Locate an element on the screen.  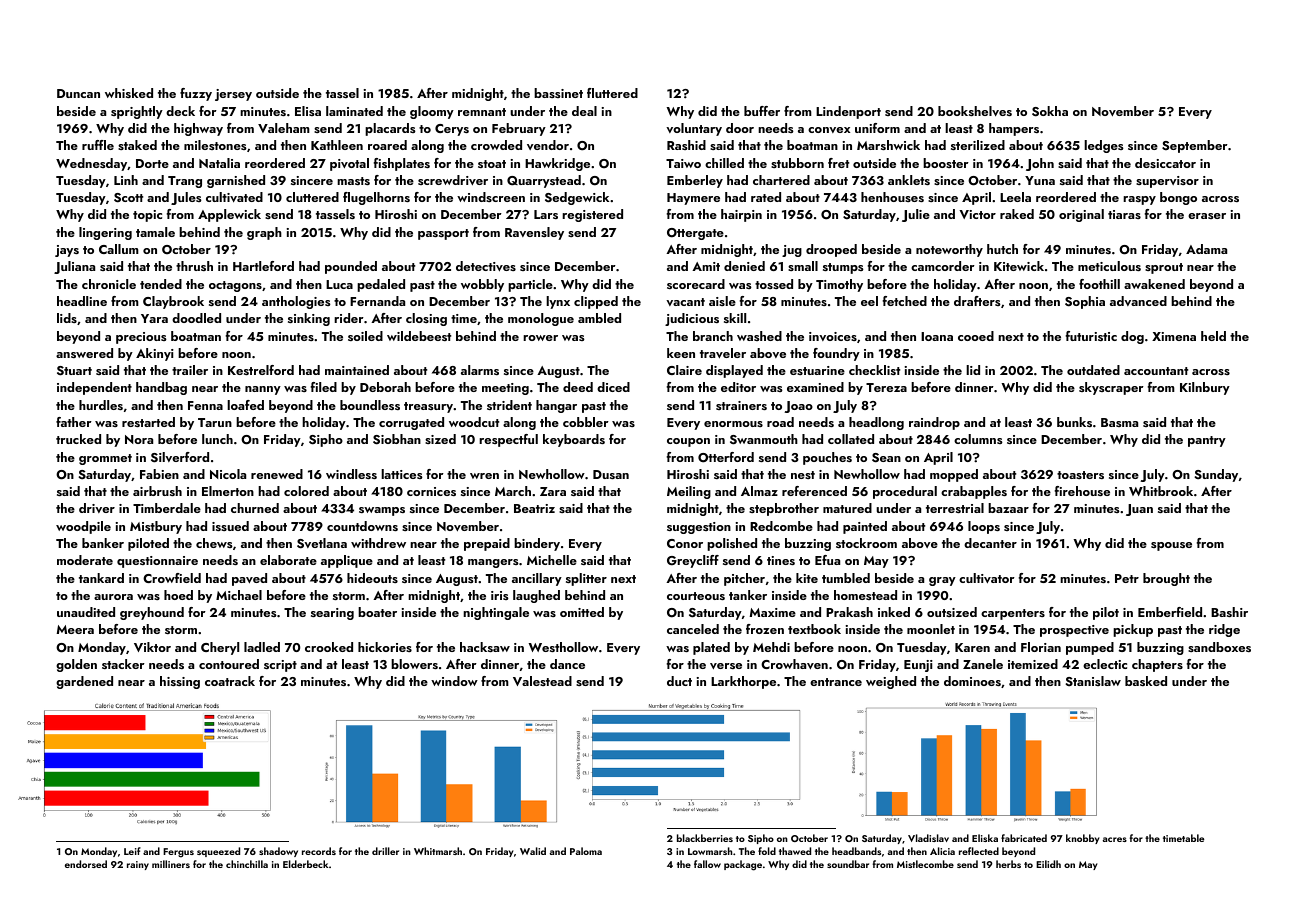
golden is located at coordinates (76, 665).
